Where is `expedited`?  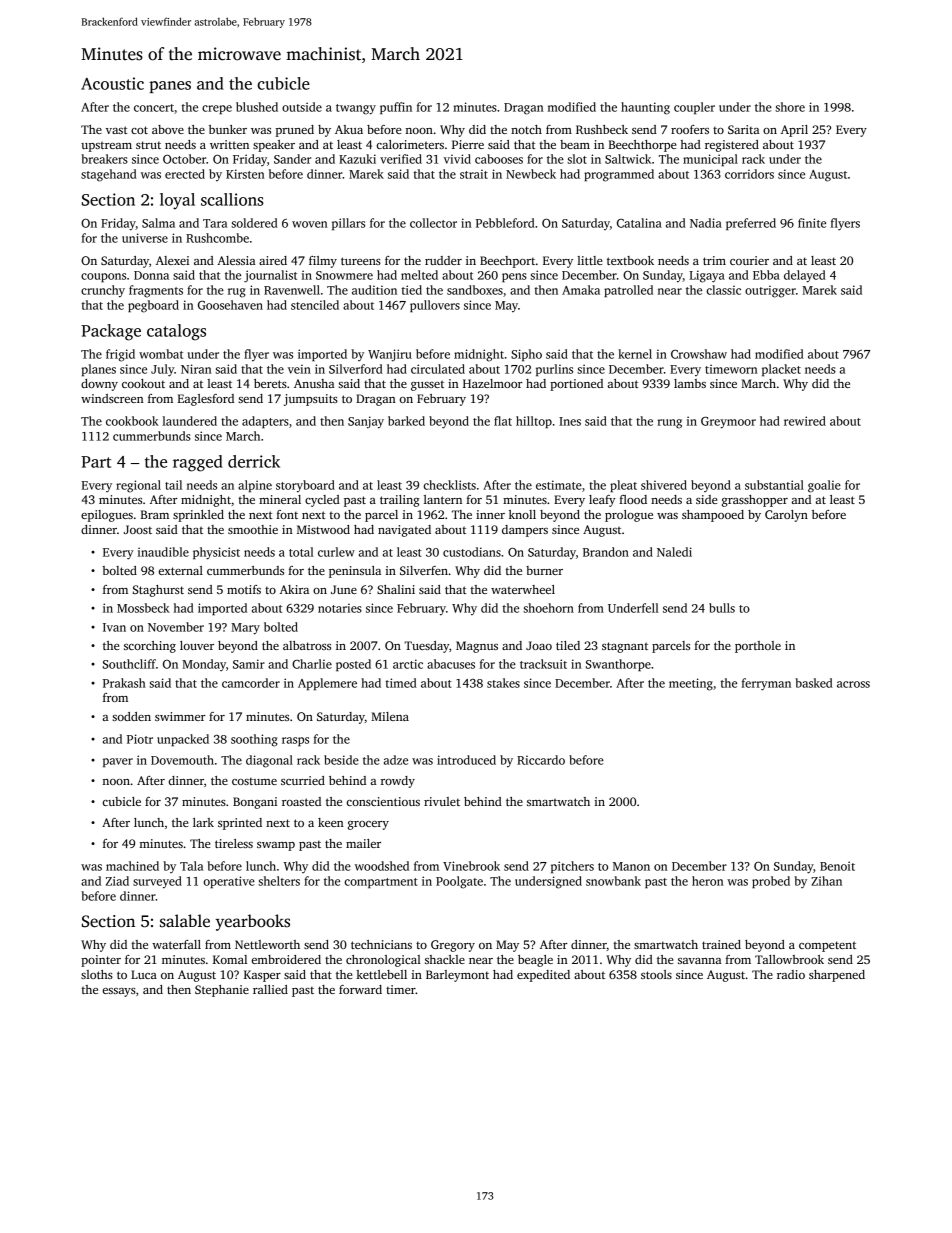
expedited is located at coordinates (543, 976).
